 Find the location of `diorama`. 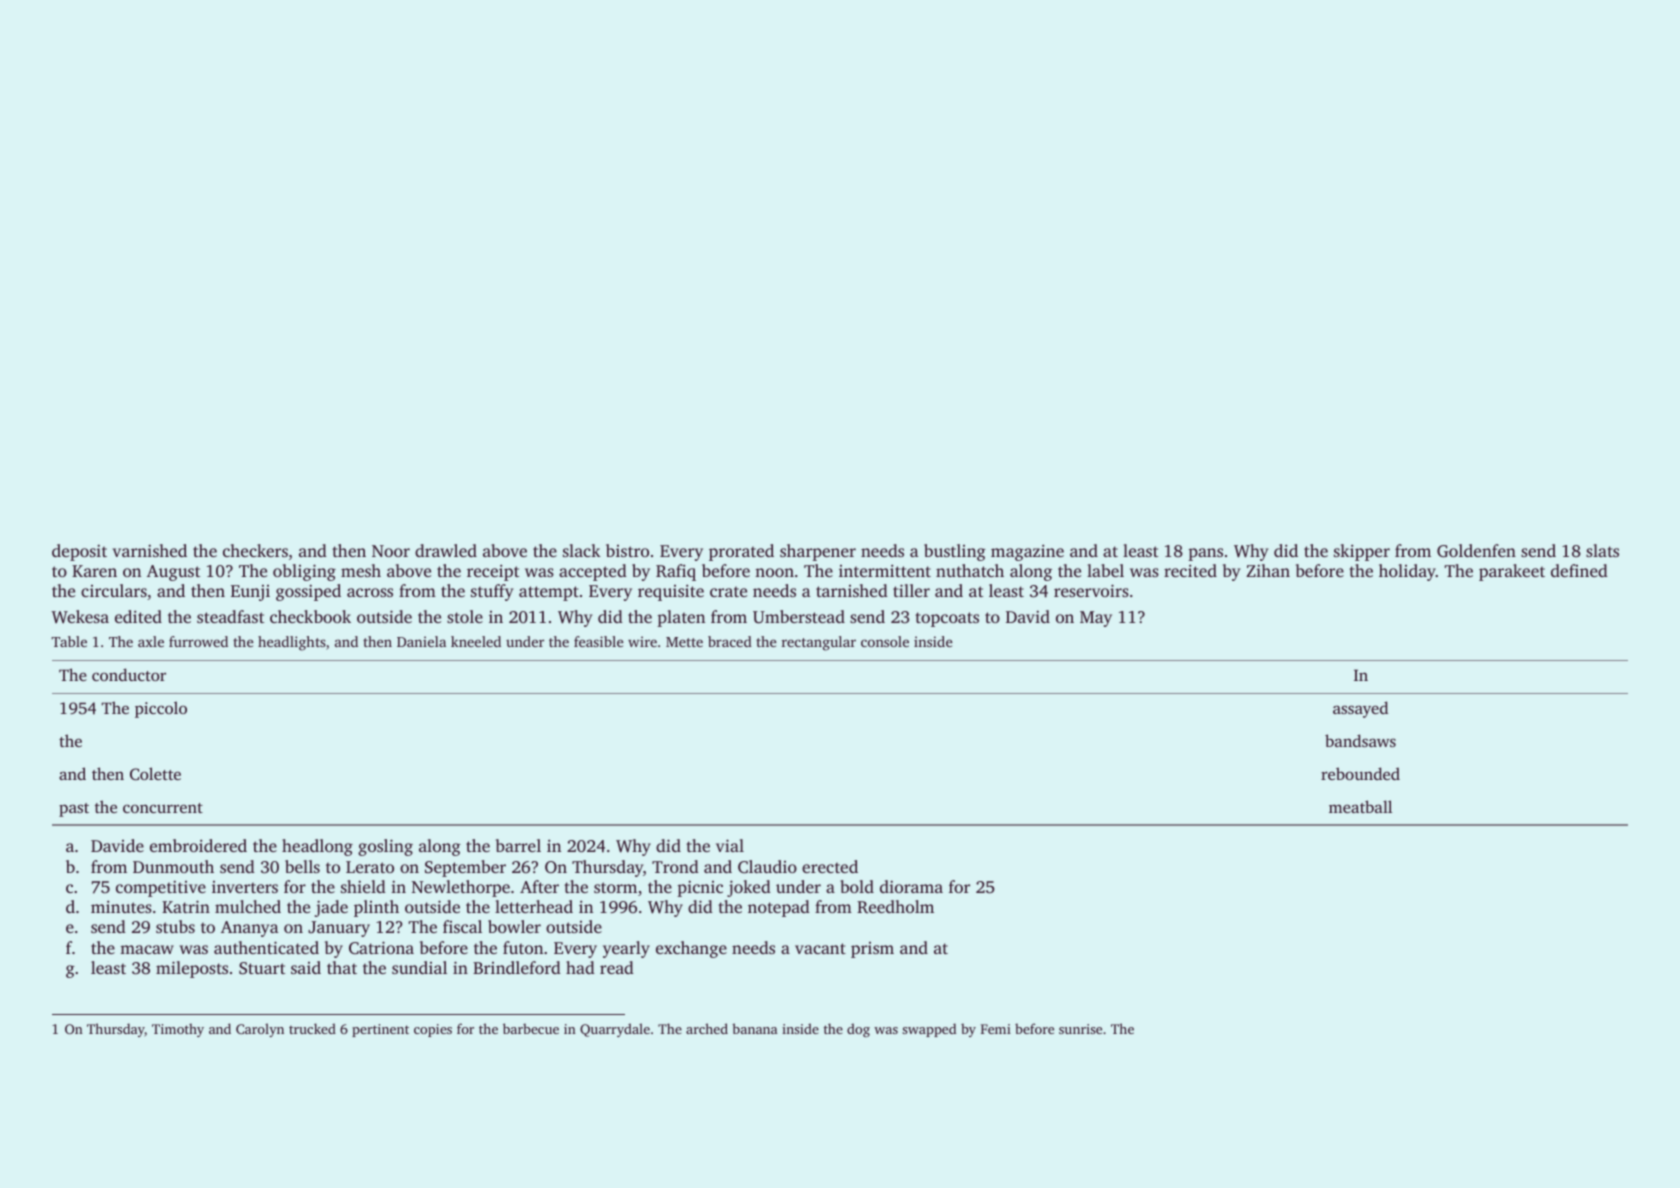

diorama is located at coordinates (911, 886).
